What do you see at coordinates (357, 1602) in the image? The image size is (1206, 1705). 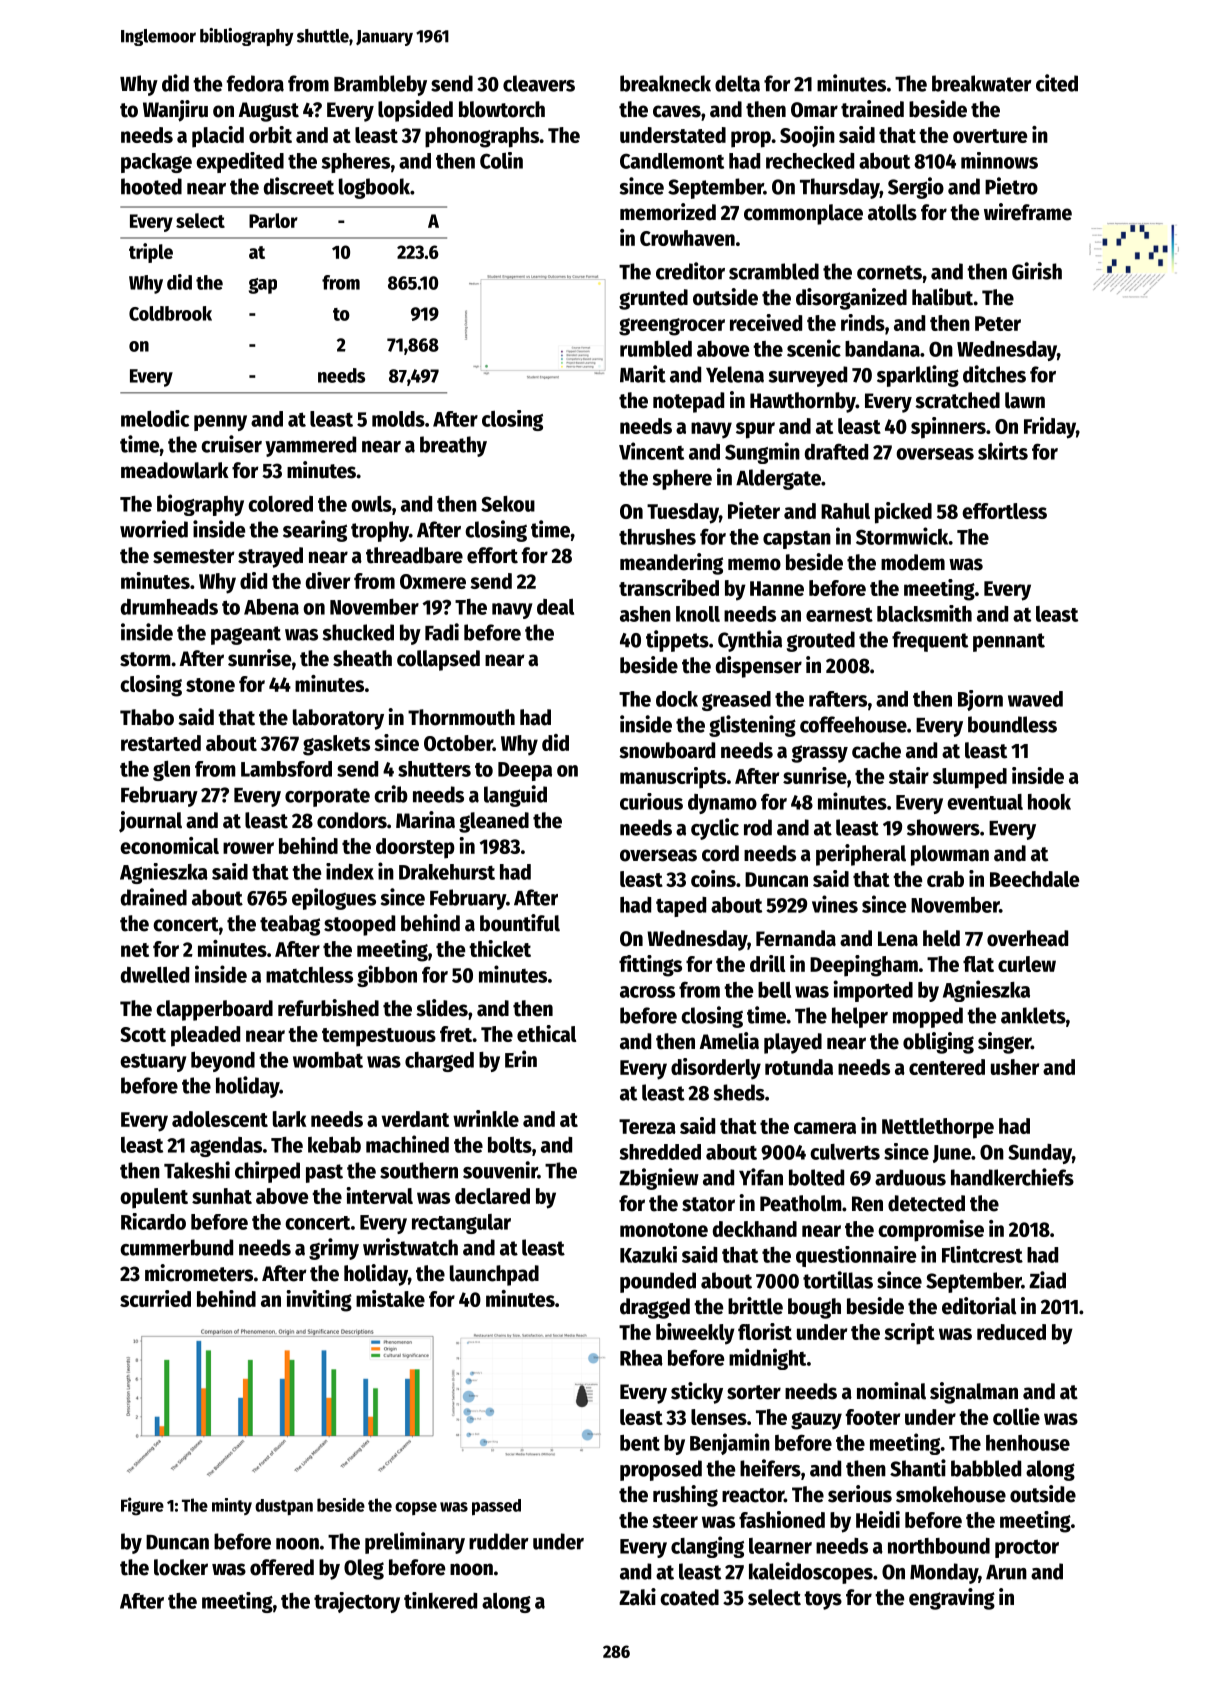 I see `trajectory` at bounding box center [357, 1602].
